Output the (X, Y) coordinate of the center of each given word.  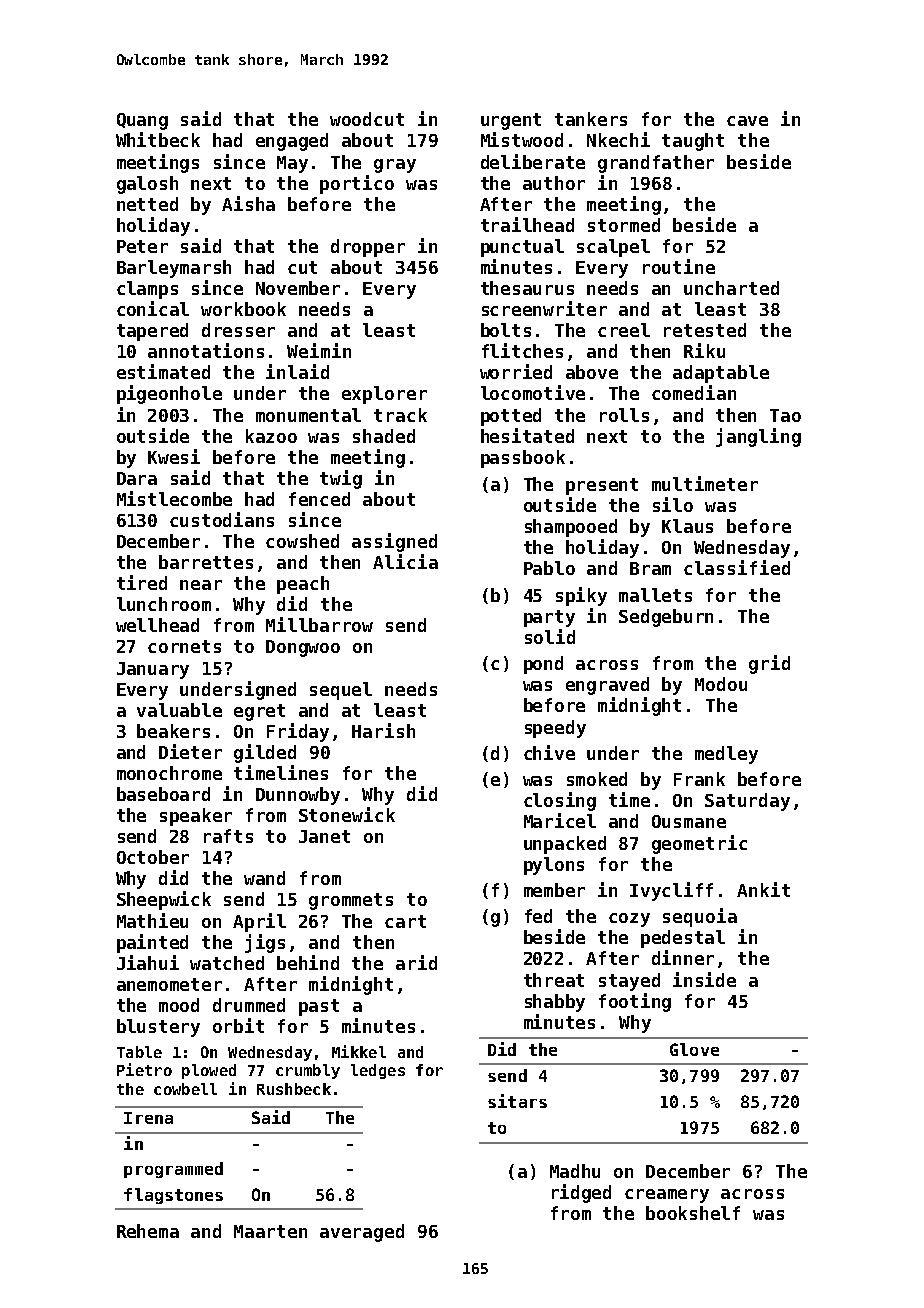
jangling (758, 437)
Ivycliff (671, 891)
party (549, 618)
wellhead (157, 625)
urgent (511, 121)
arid (416, 962)
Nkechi (618, 139)
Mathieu (152, 920)
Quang (142, 121)
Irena (148, 1118)
